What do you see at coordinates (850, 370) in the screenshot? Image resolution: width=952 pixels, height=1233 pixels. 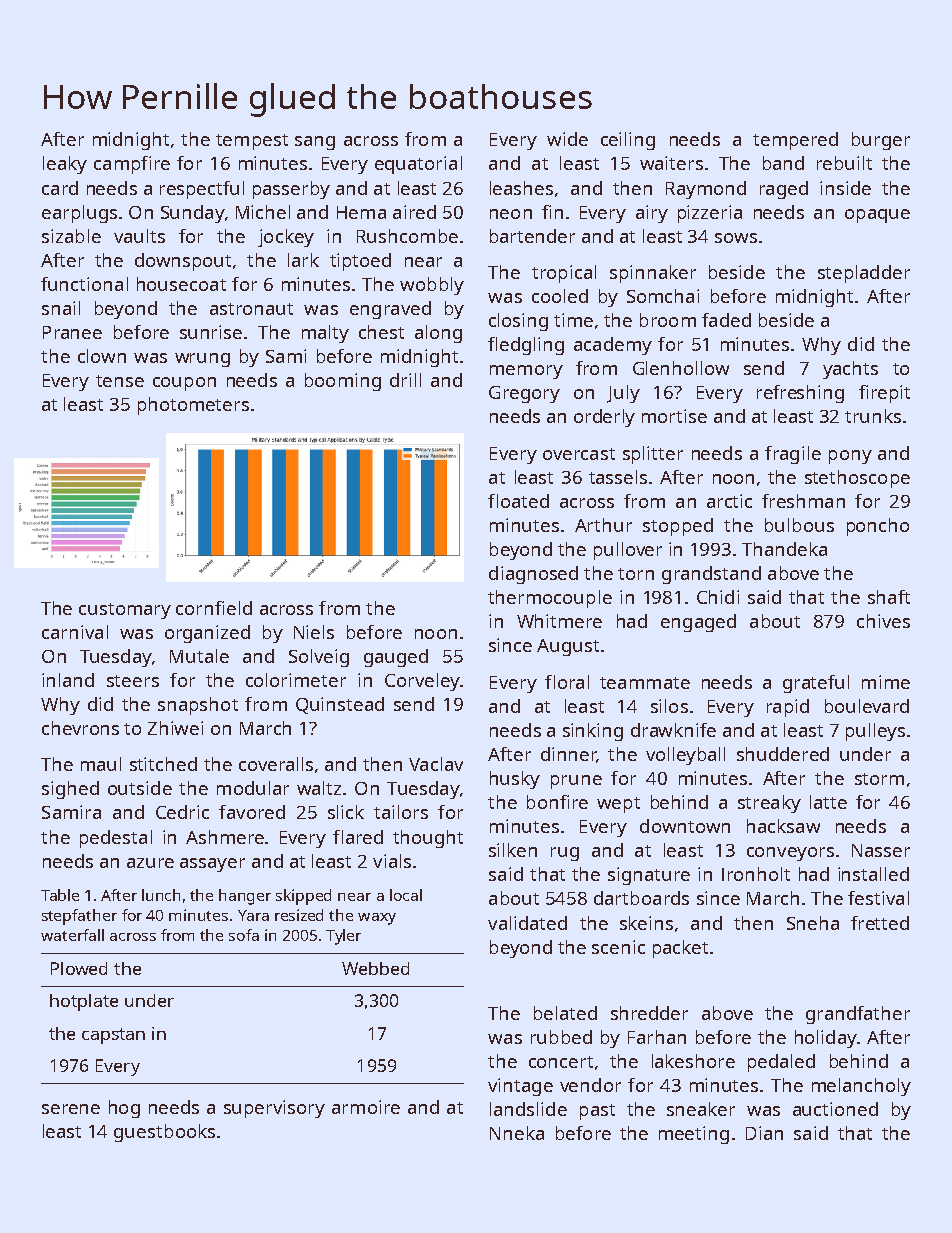 I see `yachts` at bounding box center [850, 370].
